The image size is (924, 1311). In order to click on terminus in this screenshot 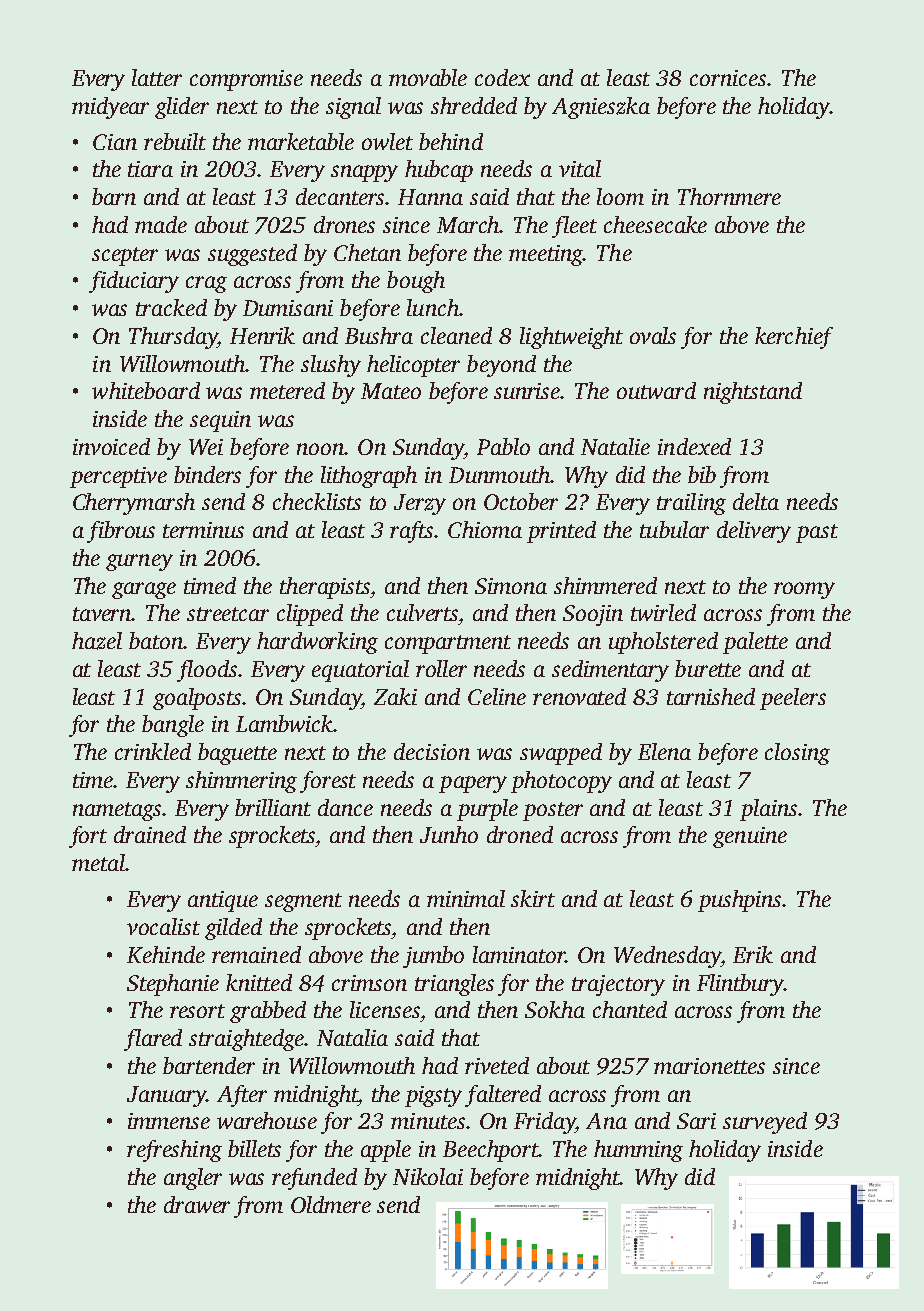, I will do `click(203, 530)`.
